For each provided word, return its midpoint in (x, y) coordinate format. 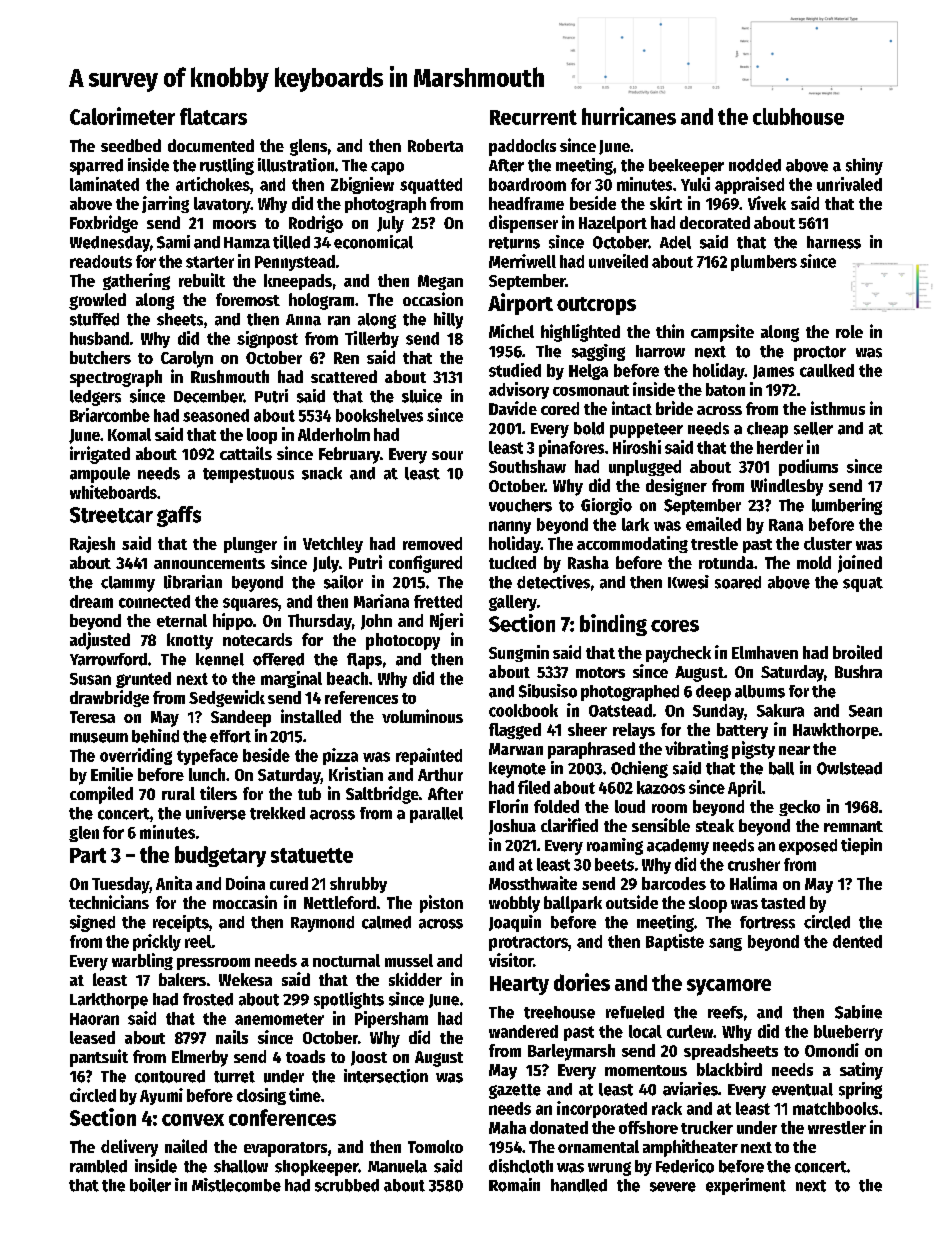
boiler (150, 1185)
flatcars (213, 116)
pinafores (571, 448)
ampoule (100, 475)
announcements (209, 563)
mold (814, 562)
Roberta (435, 145)
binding (613, 625)
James (773, 372)
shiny (864, 166)
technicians (109, 902)
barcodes (674, 883)
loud (630, 806)
